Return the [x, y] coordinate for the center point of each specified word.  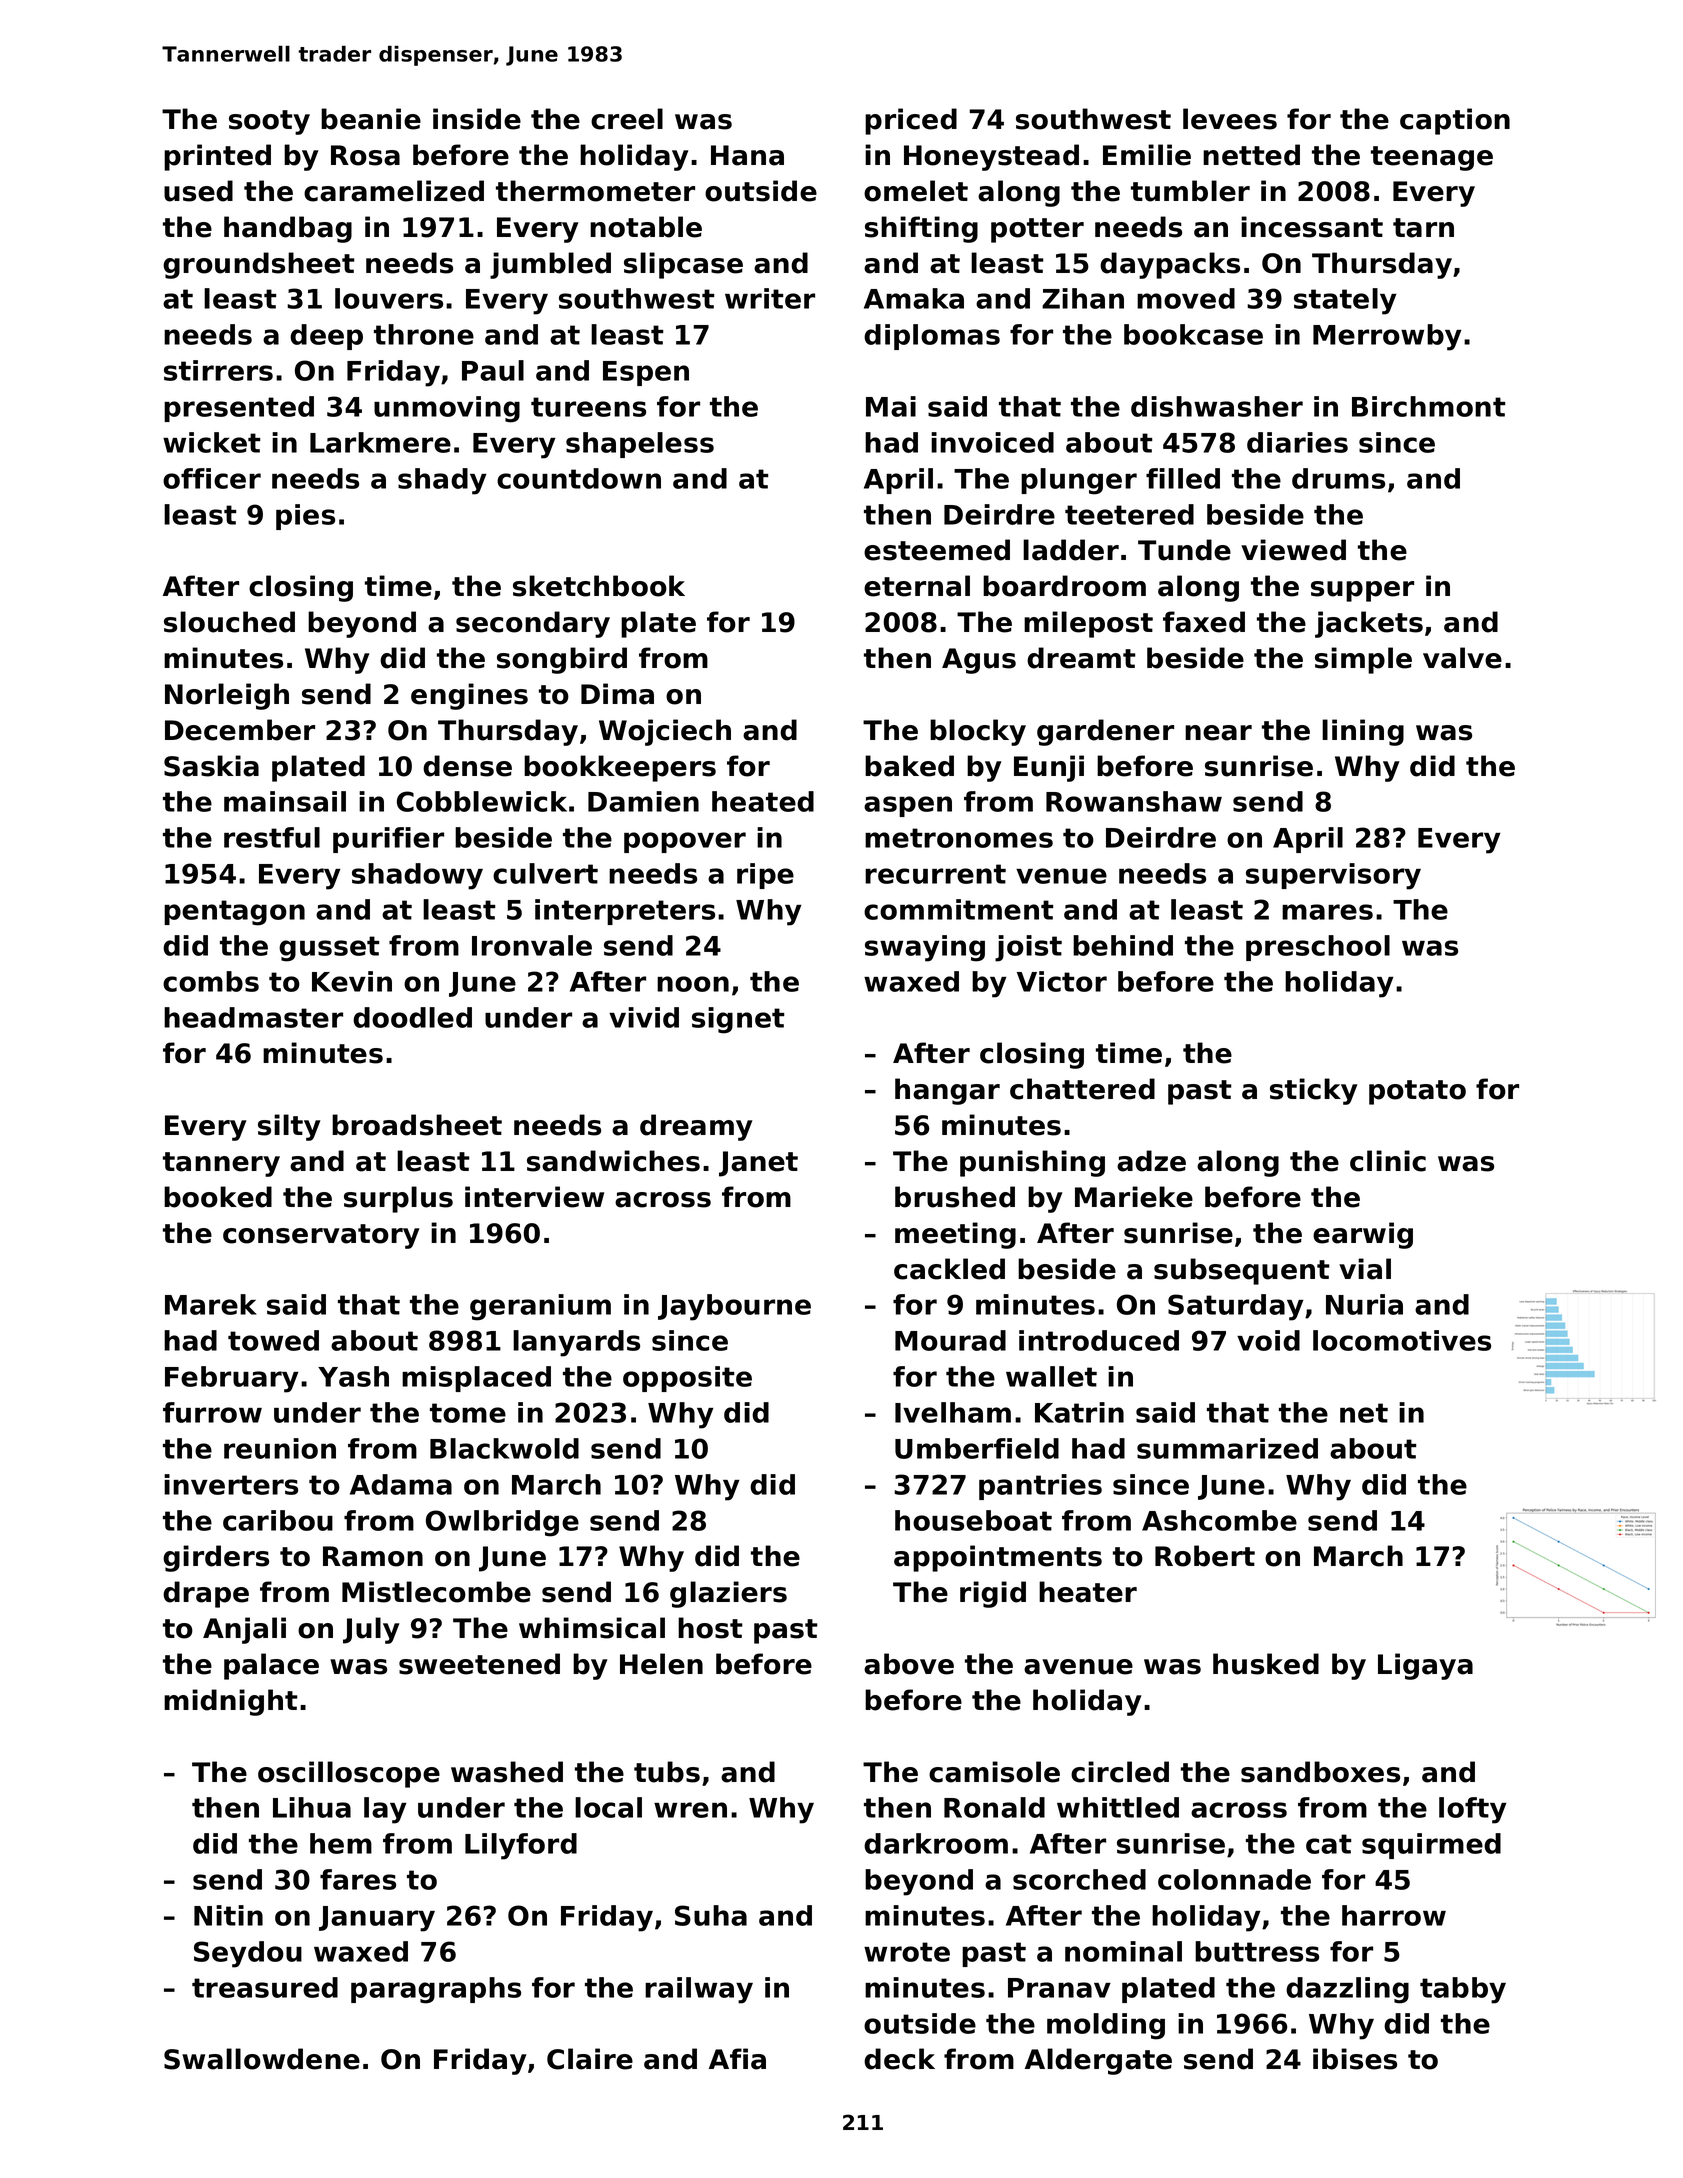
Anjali [244, 1630]
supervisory [1333, 876]
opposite [687, 1379]
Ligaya [1425, 1666]
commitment [958, 909]
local [608, 1807]
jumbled [550, 265]
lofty [1473, 1810]
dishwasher [1217, 406]
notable [646, 227]
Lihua [312, 1807]
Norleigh [227, 696]
